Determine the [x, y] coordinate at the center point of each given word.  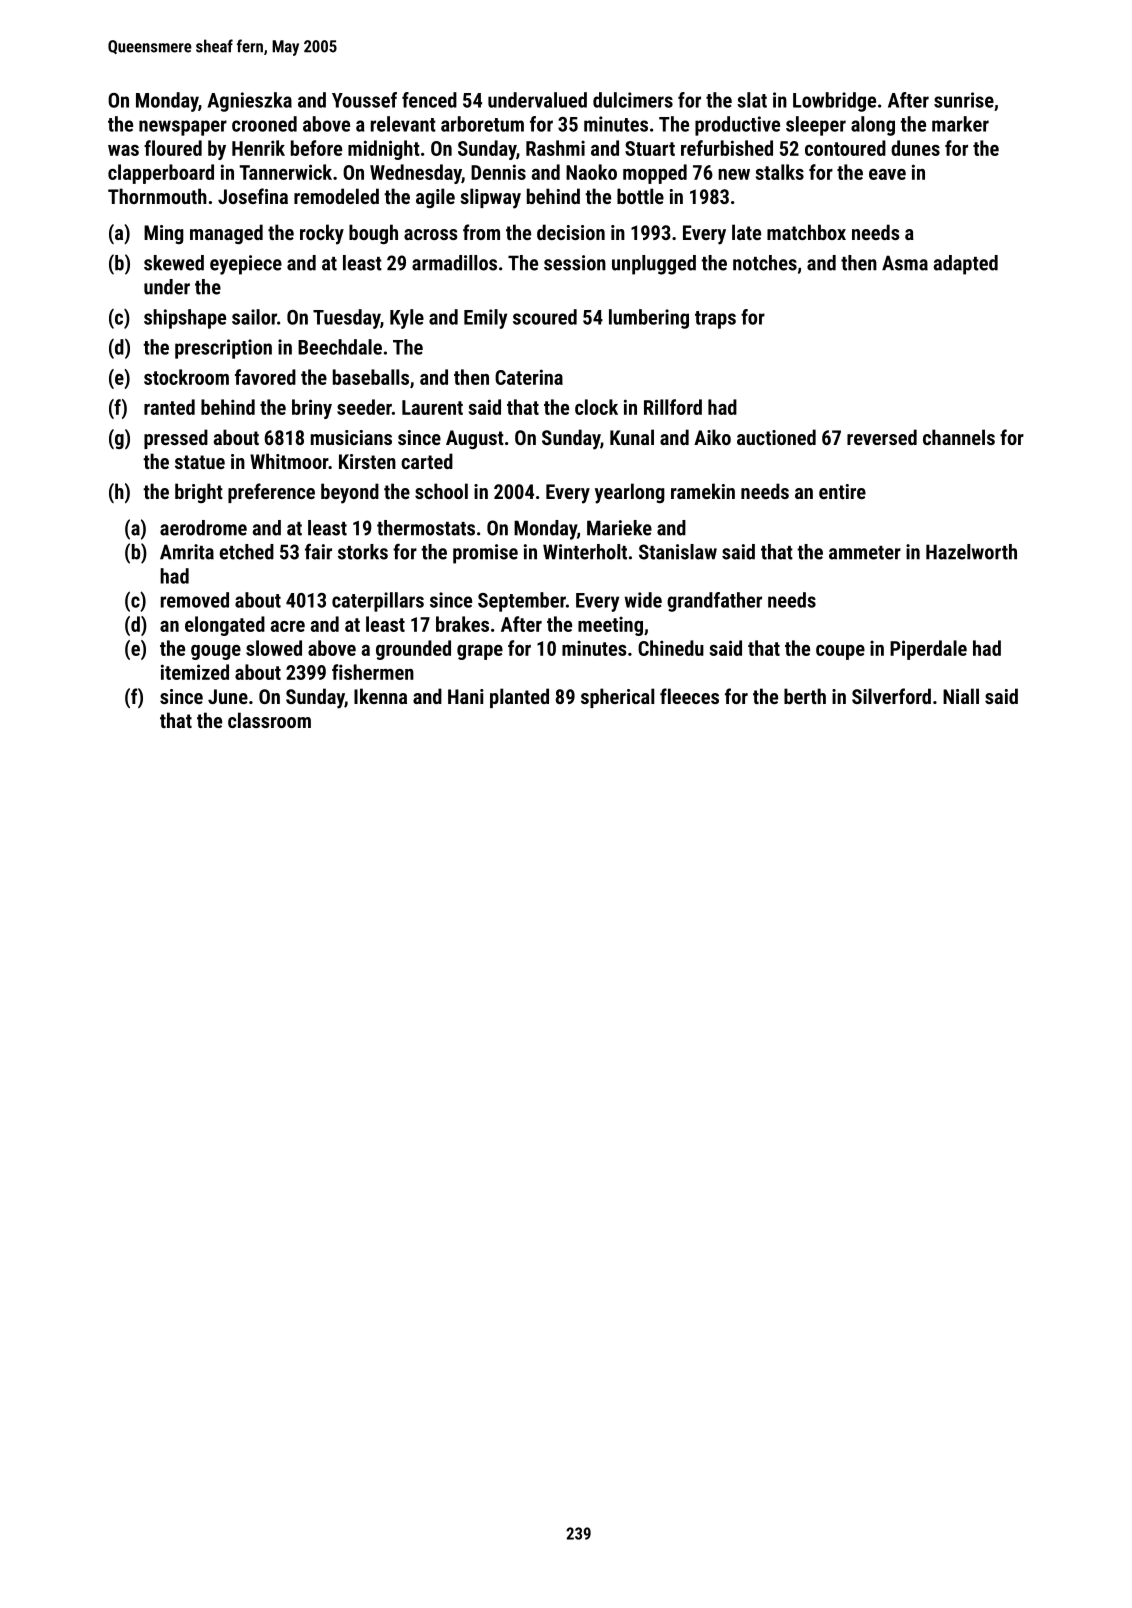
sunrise [964, 100]
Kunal [632, 437]
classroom [269, 720]
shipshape [185, 319]
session [575, 263]
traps [715, 320]
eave [887, 174]
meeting [610, 626]
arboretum [482, 124]
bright [199, 493]
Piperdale [928, 650]
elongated [225, 626]
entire [842, 491]
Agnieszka [250, 102]
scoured [545, 317]
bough [373, 234]
